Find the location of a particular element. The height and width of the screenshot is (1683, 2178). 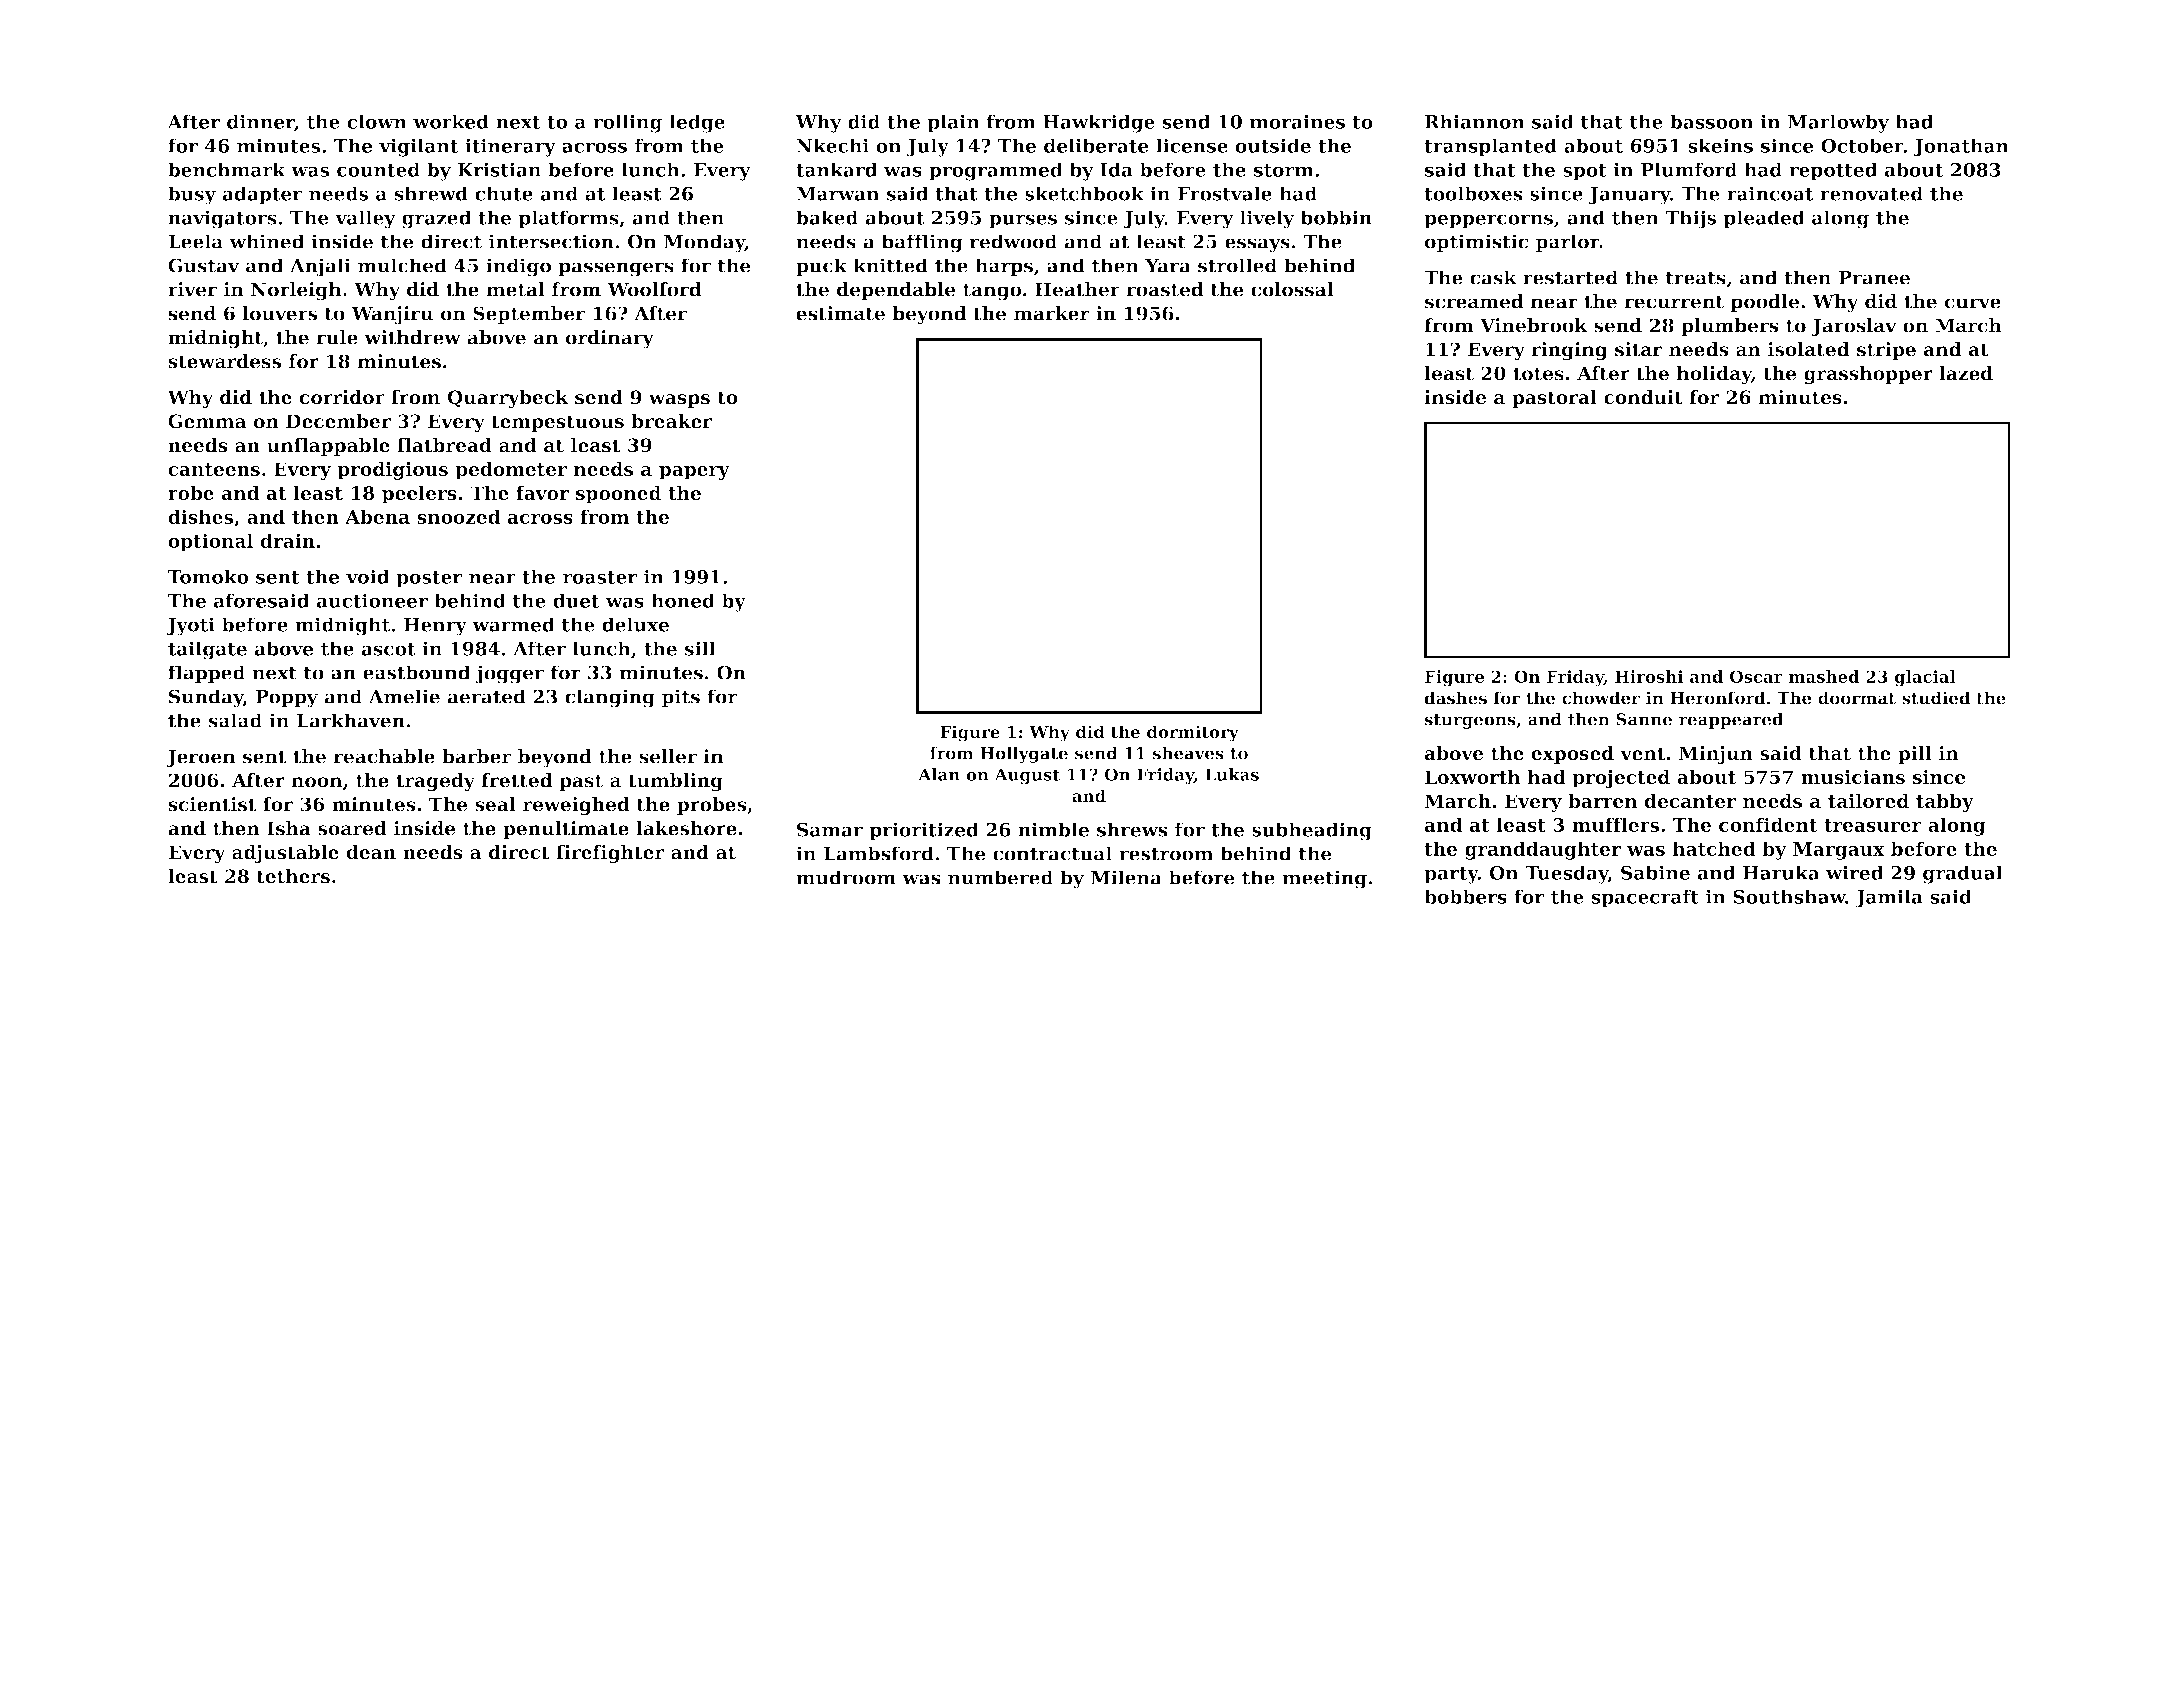

numbered is located at coordinates (1000, 877).
